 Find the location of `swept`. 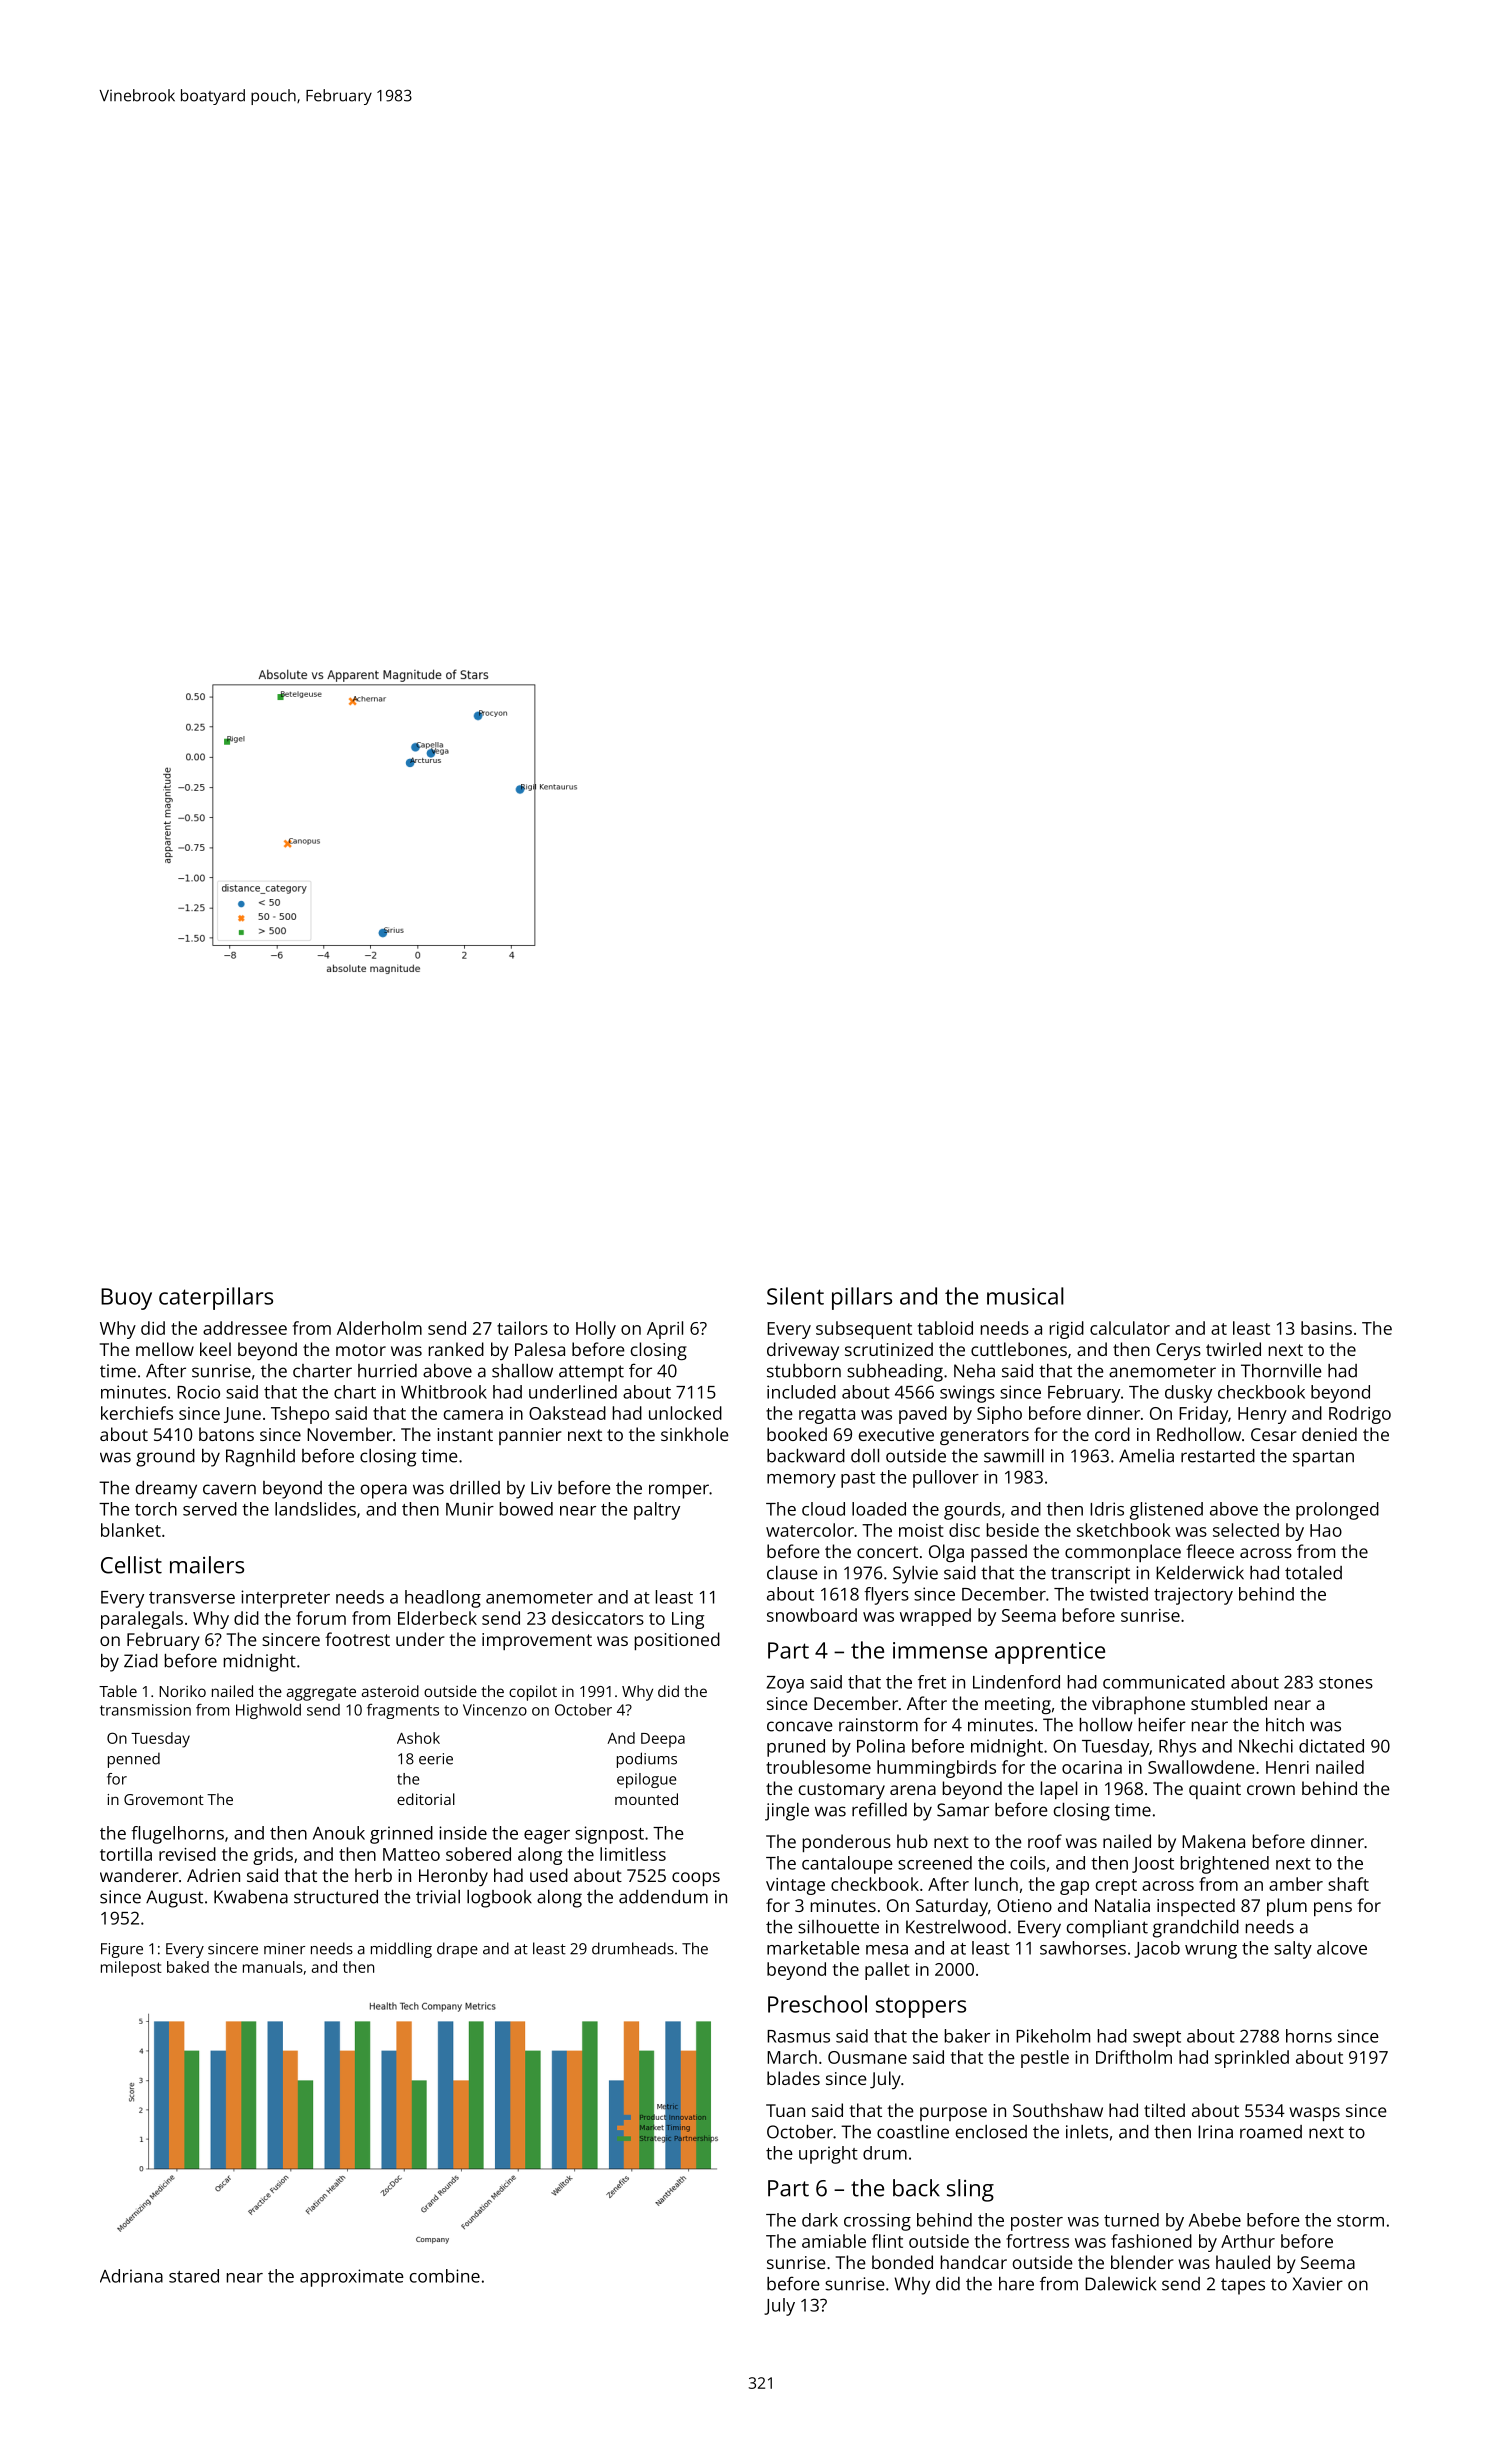

swept is located at coordinates (1157, 2039).
